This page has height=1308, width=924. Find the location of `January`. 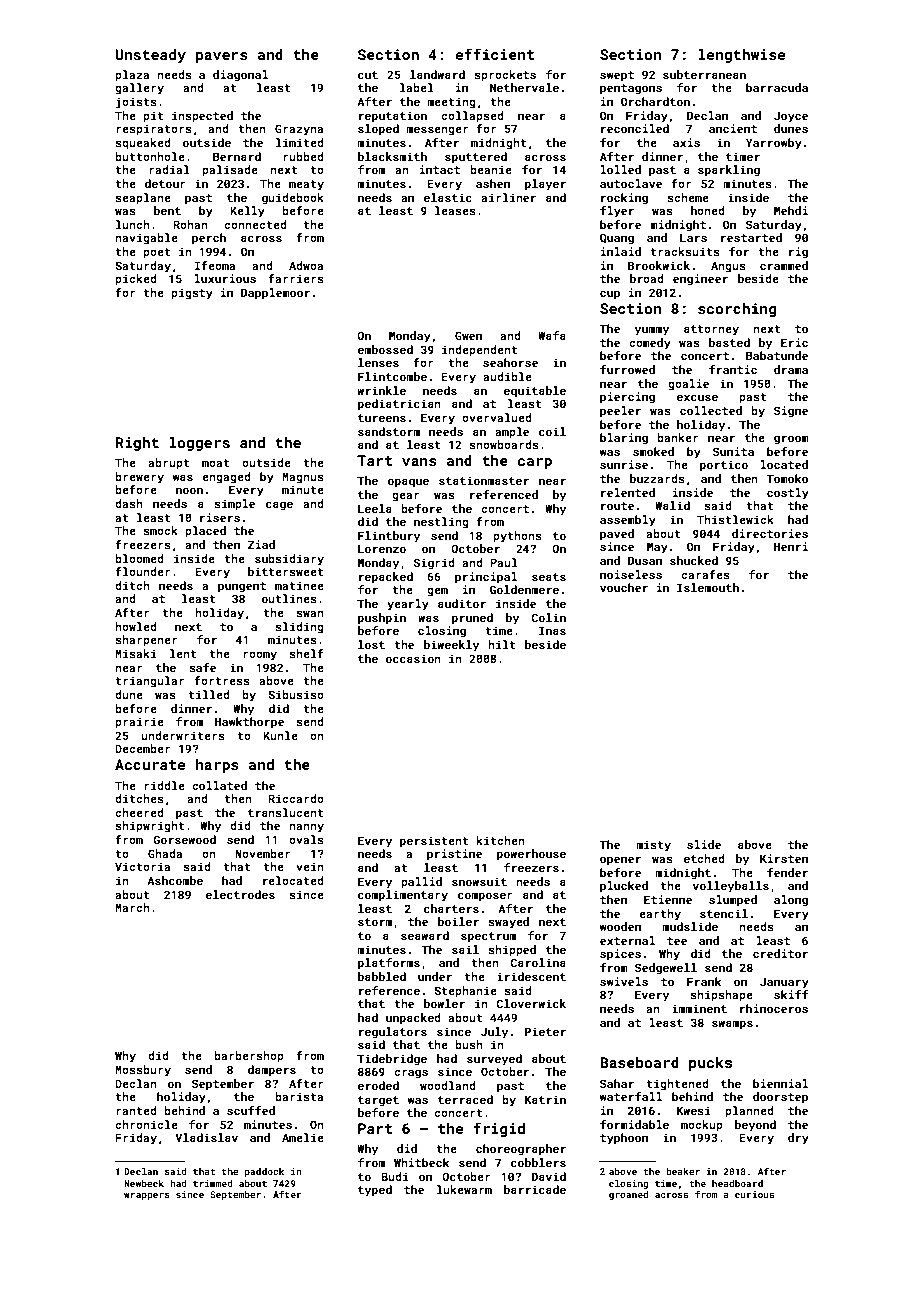

January is located at coordinates (784, 983).
